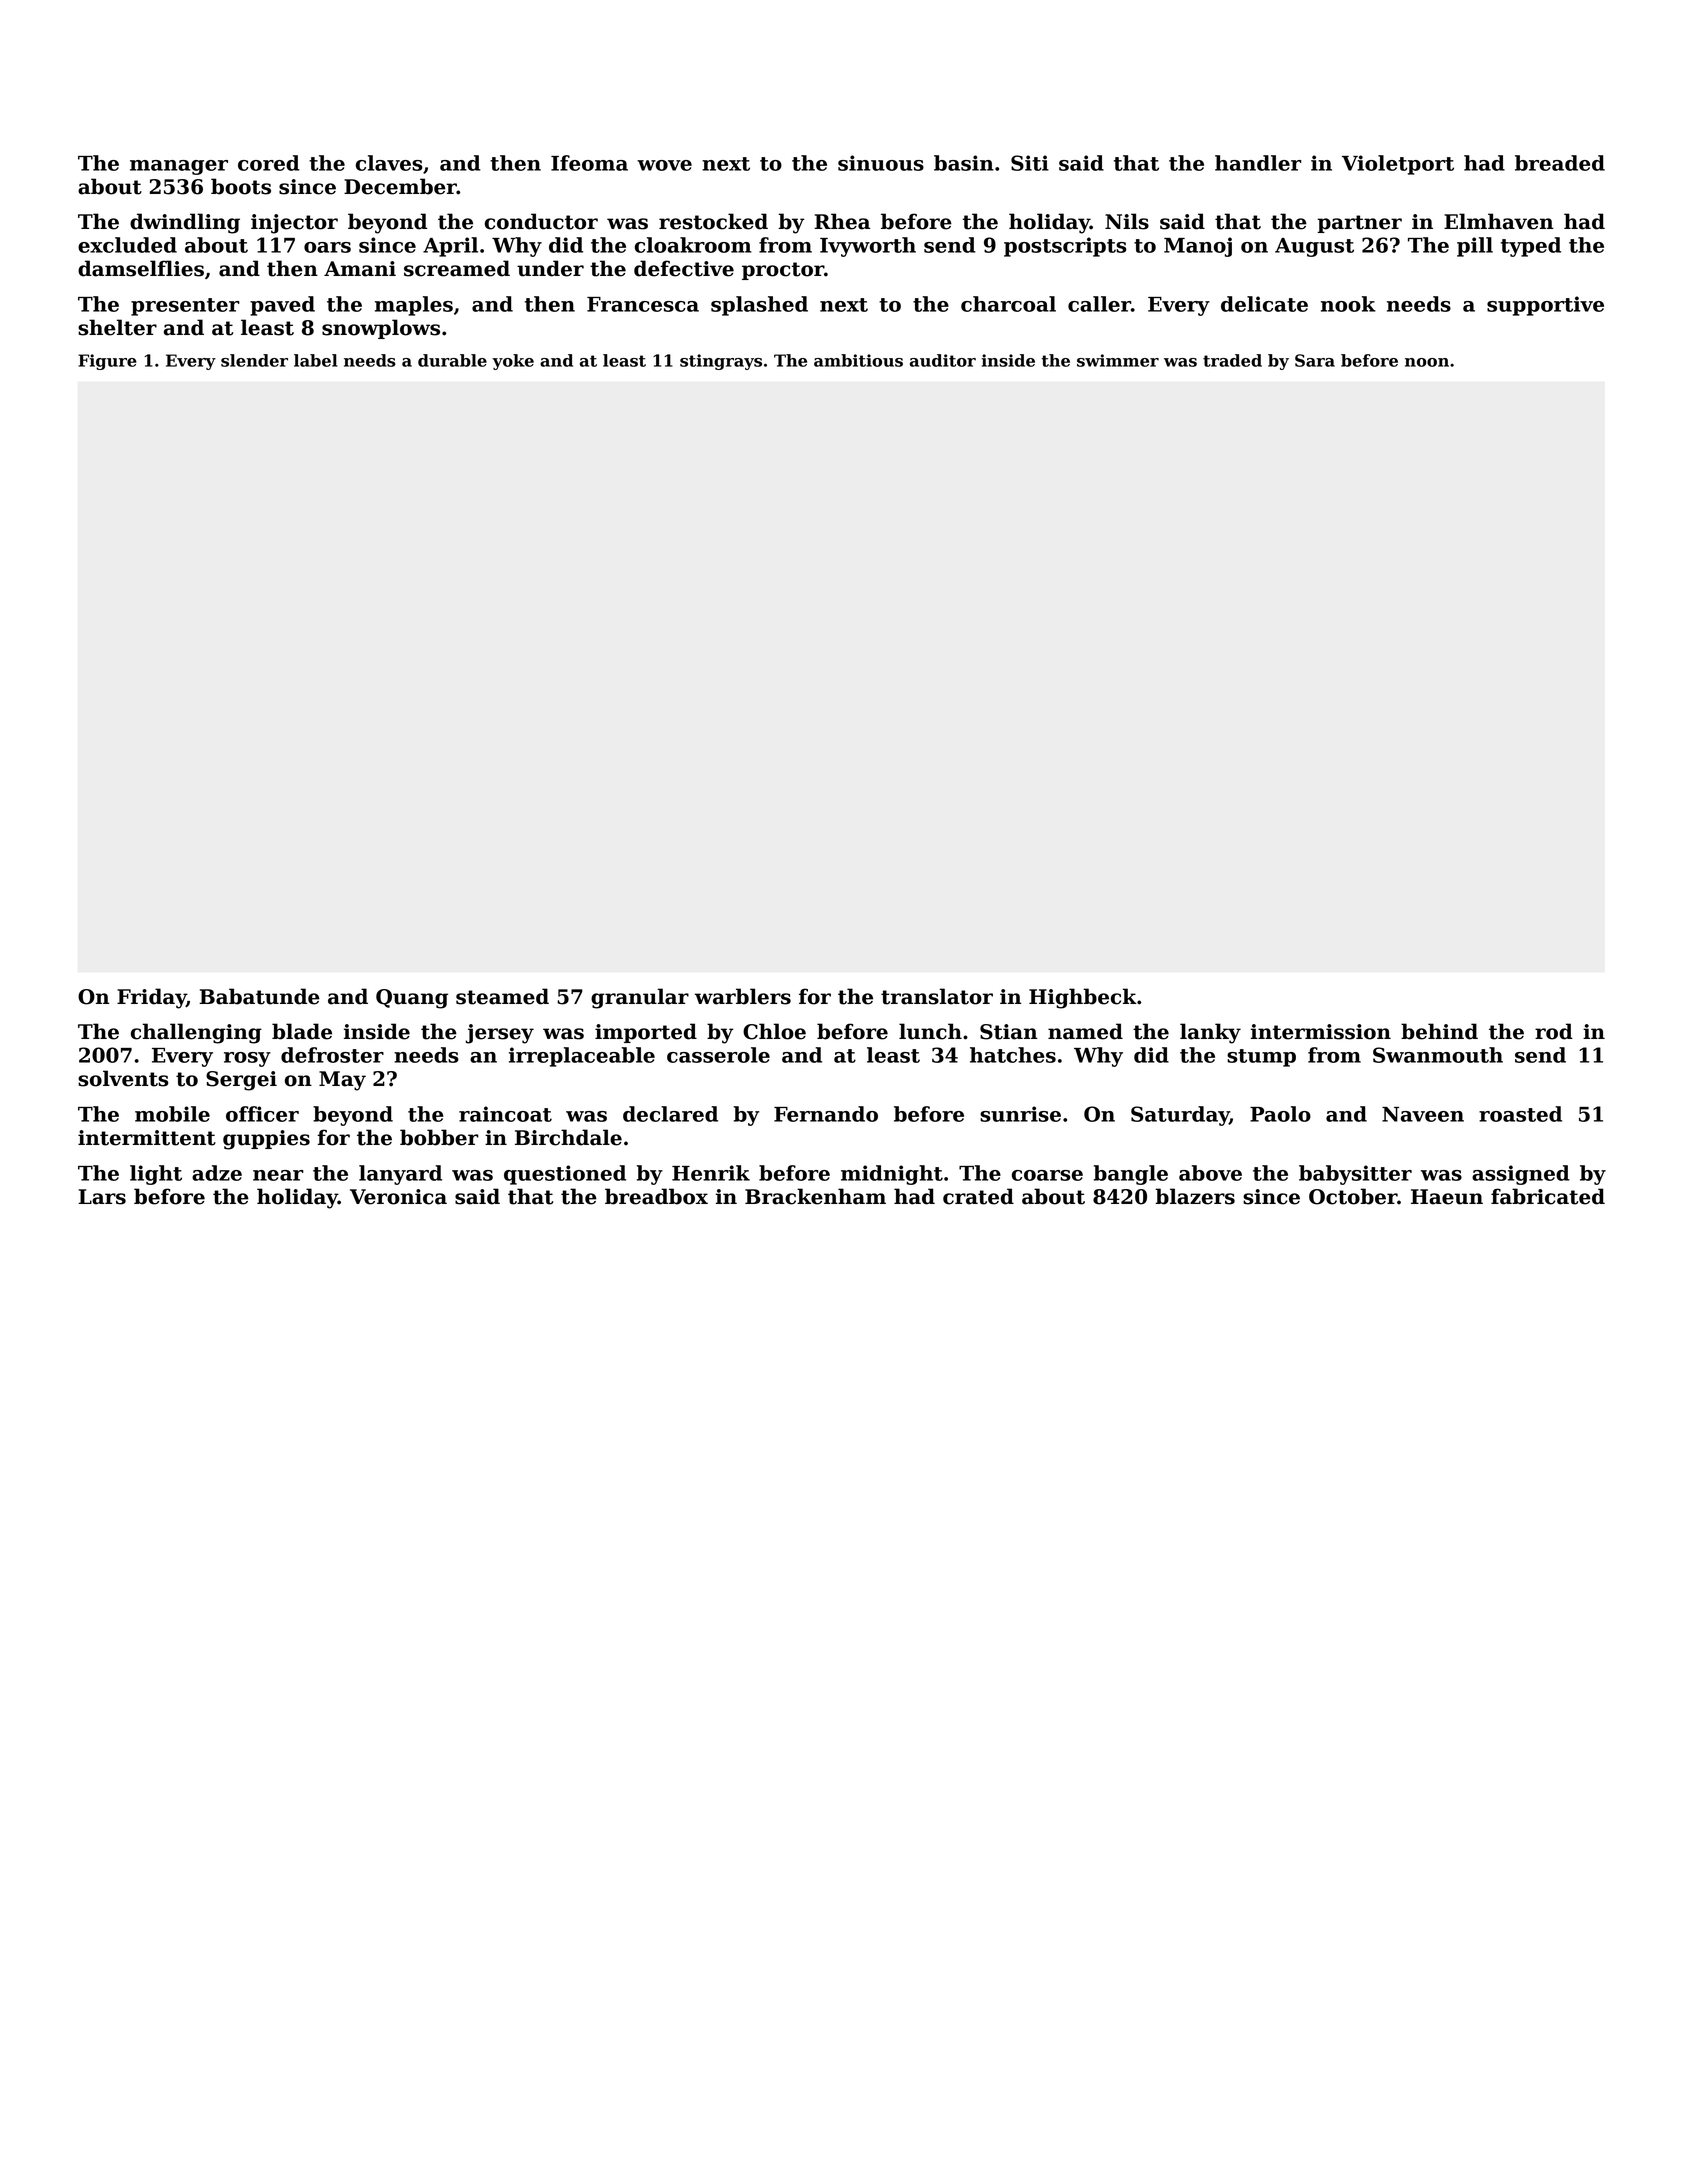  What do you see at coordinates (943, 360) in the image?
I see `auditor` at bounding box center [943, 360].
